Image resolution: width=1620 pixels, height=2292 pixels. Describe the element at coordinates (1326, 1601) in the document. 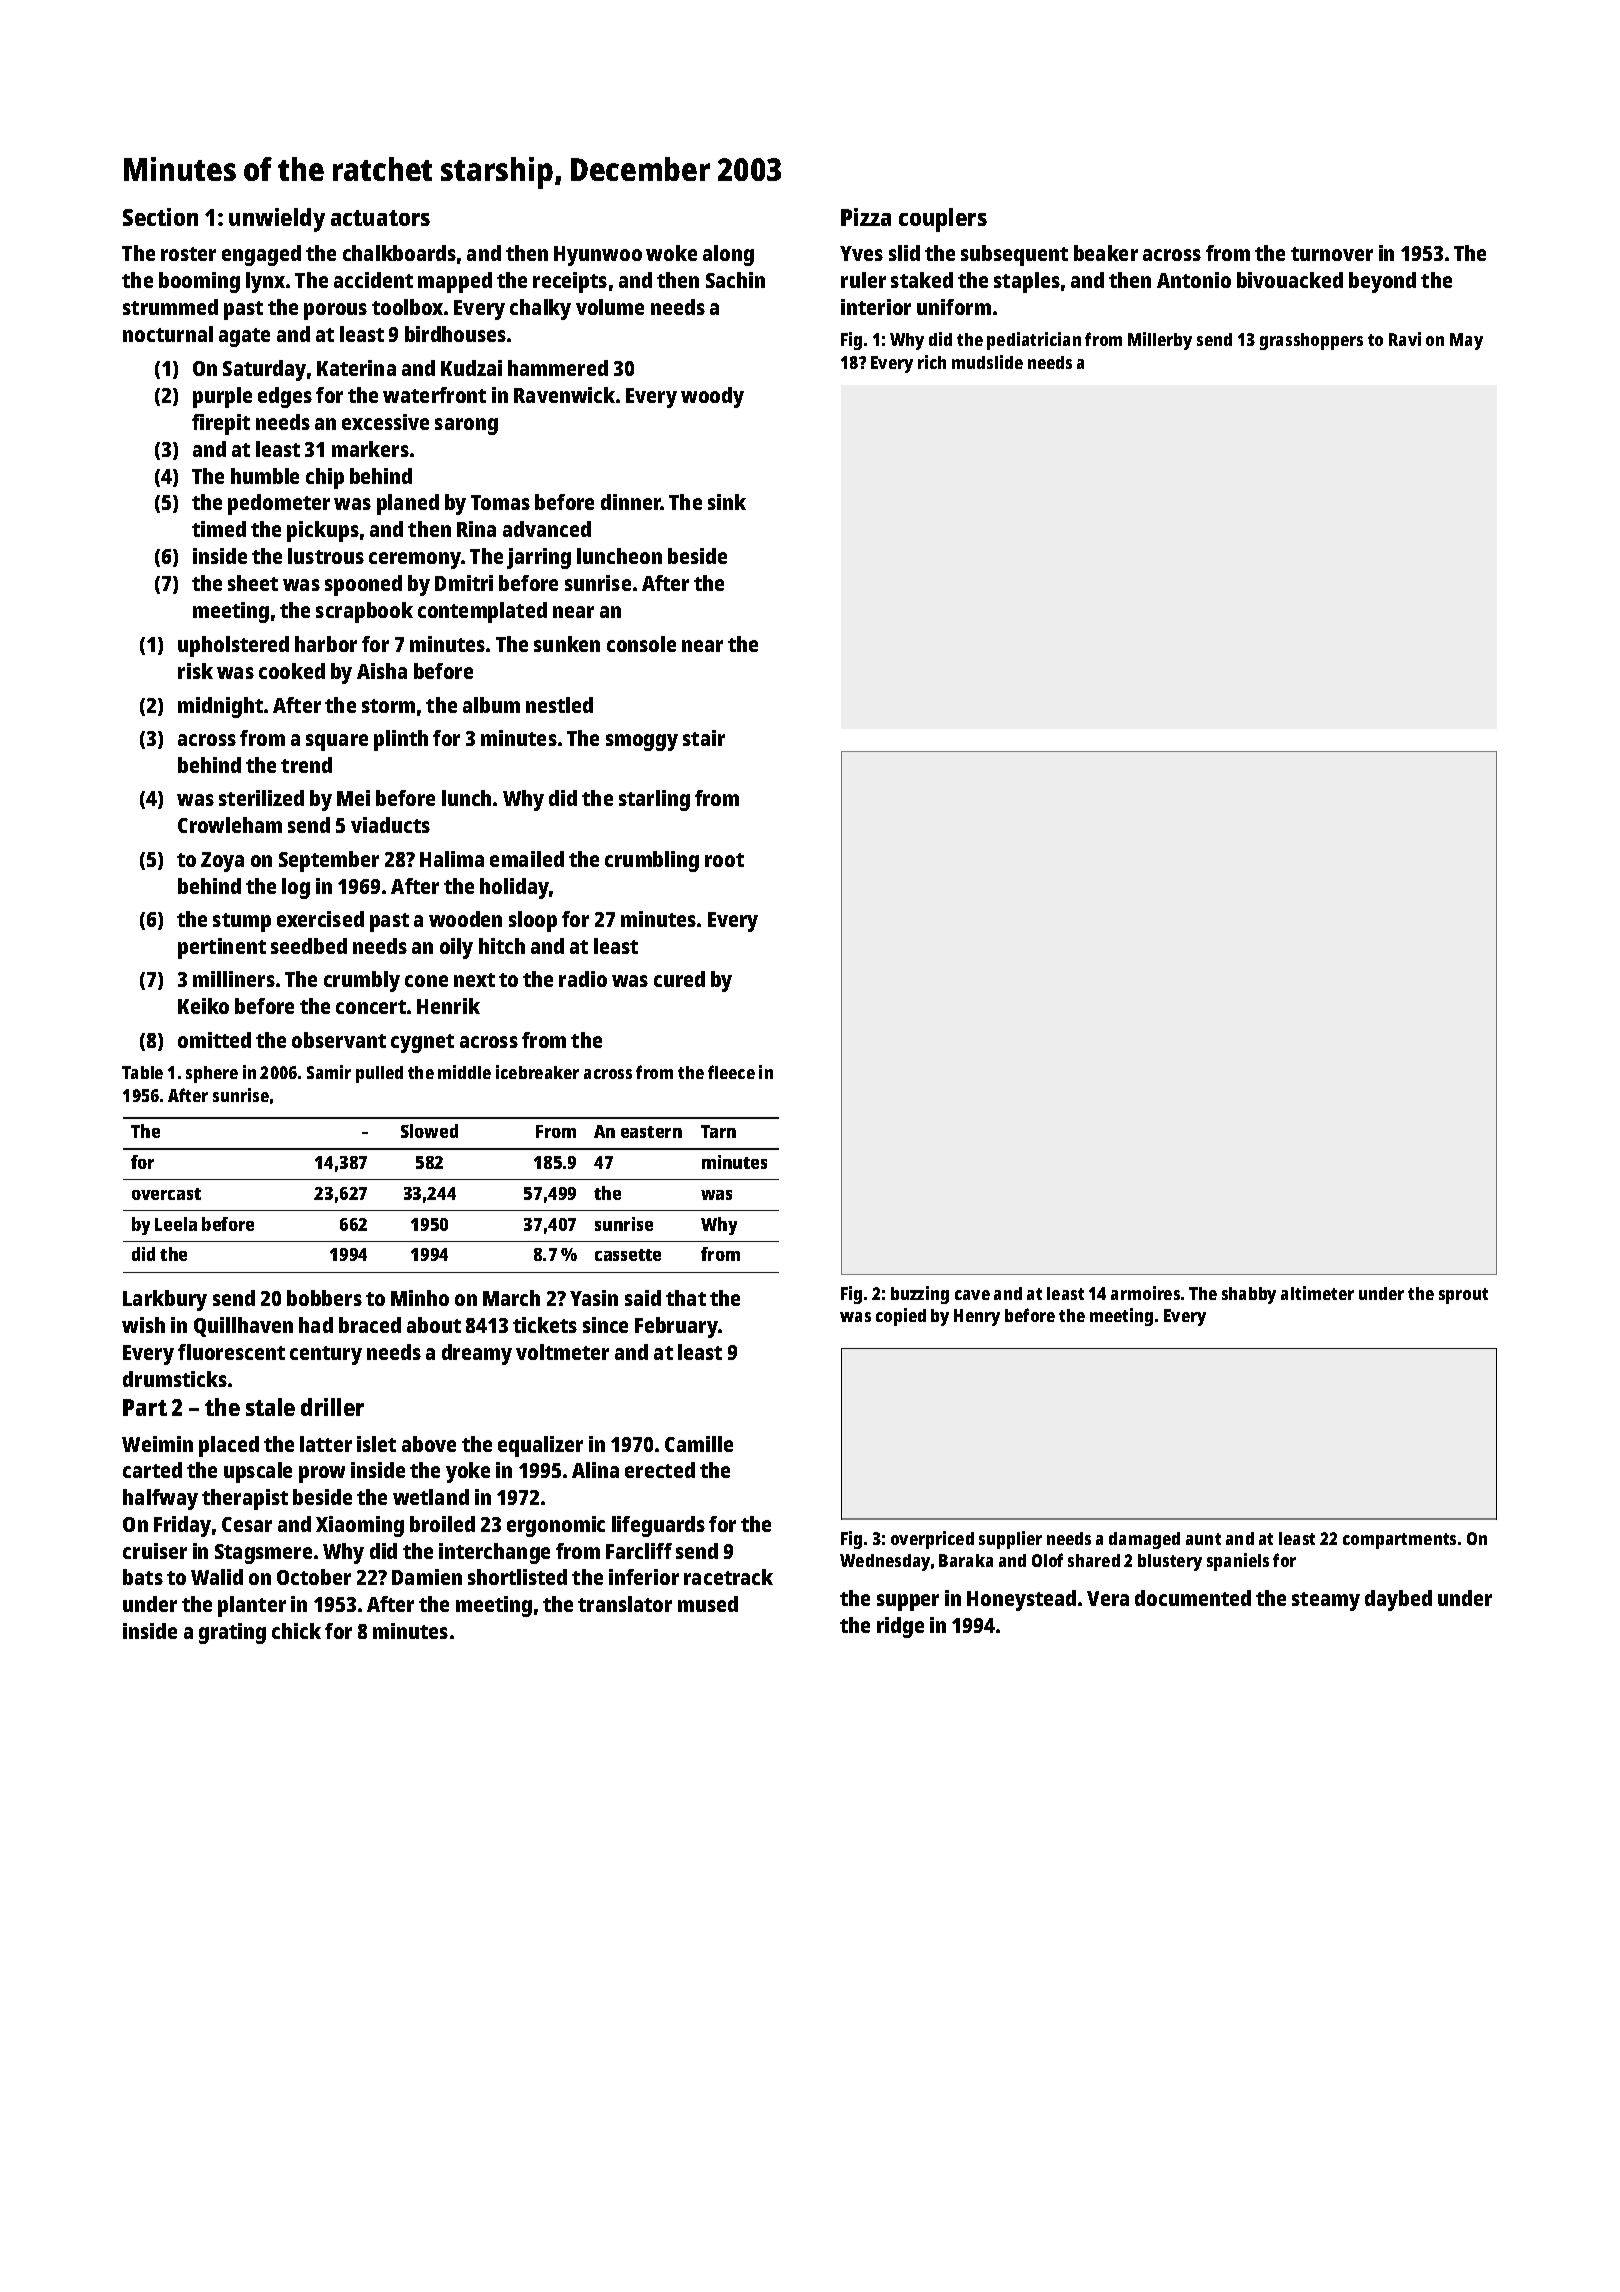

I see `steamy` at that location.
